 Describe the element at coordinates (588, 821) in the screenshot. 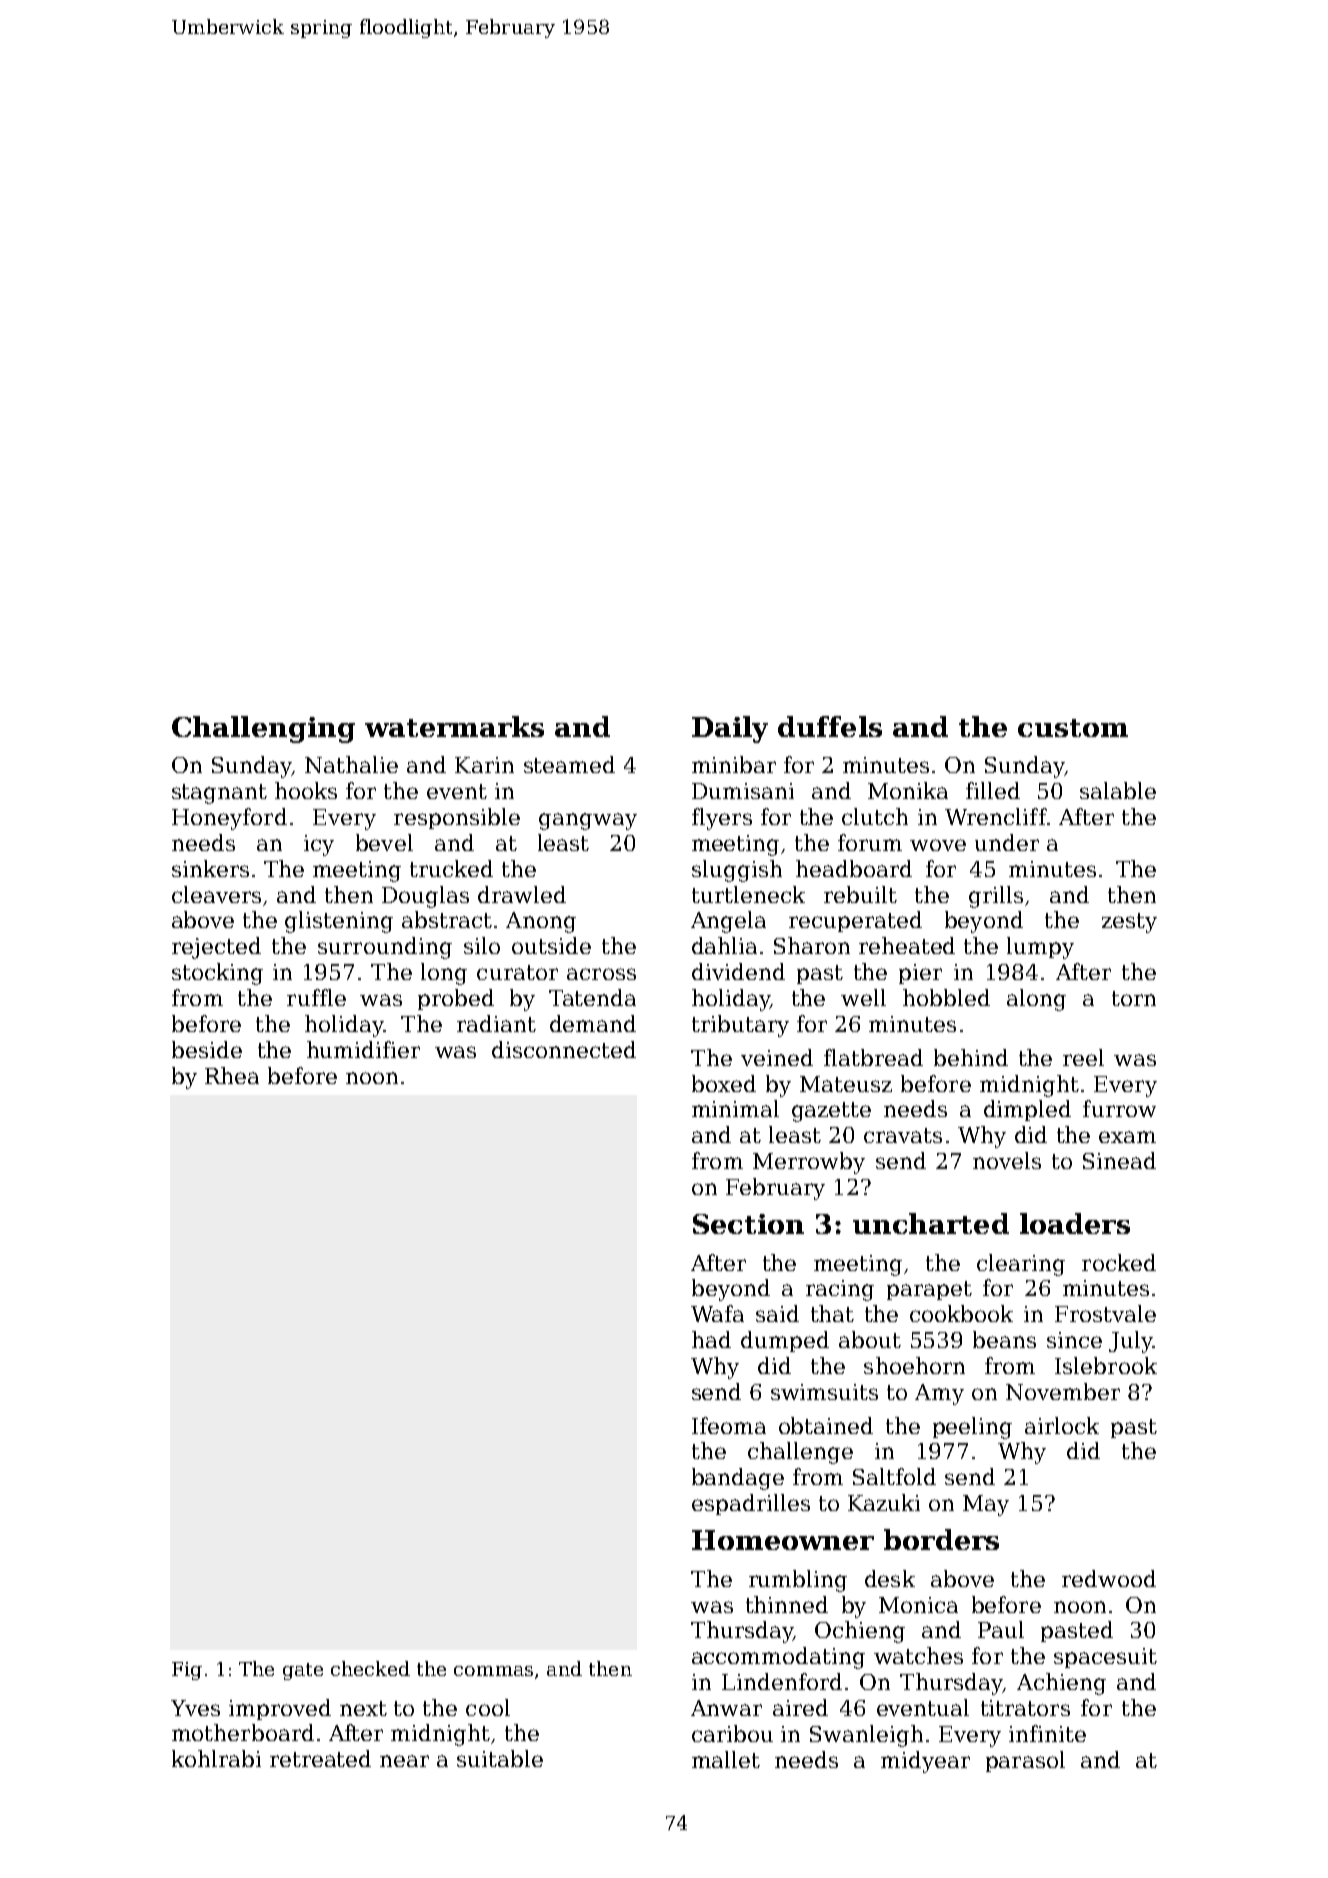

I see `gangway` at that location.
